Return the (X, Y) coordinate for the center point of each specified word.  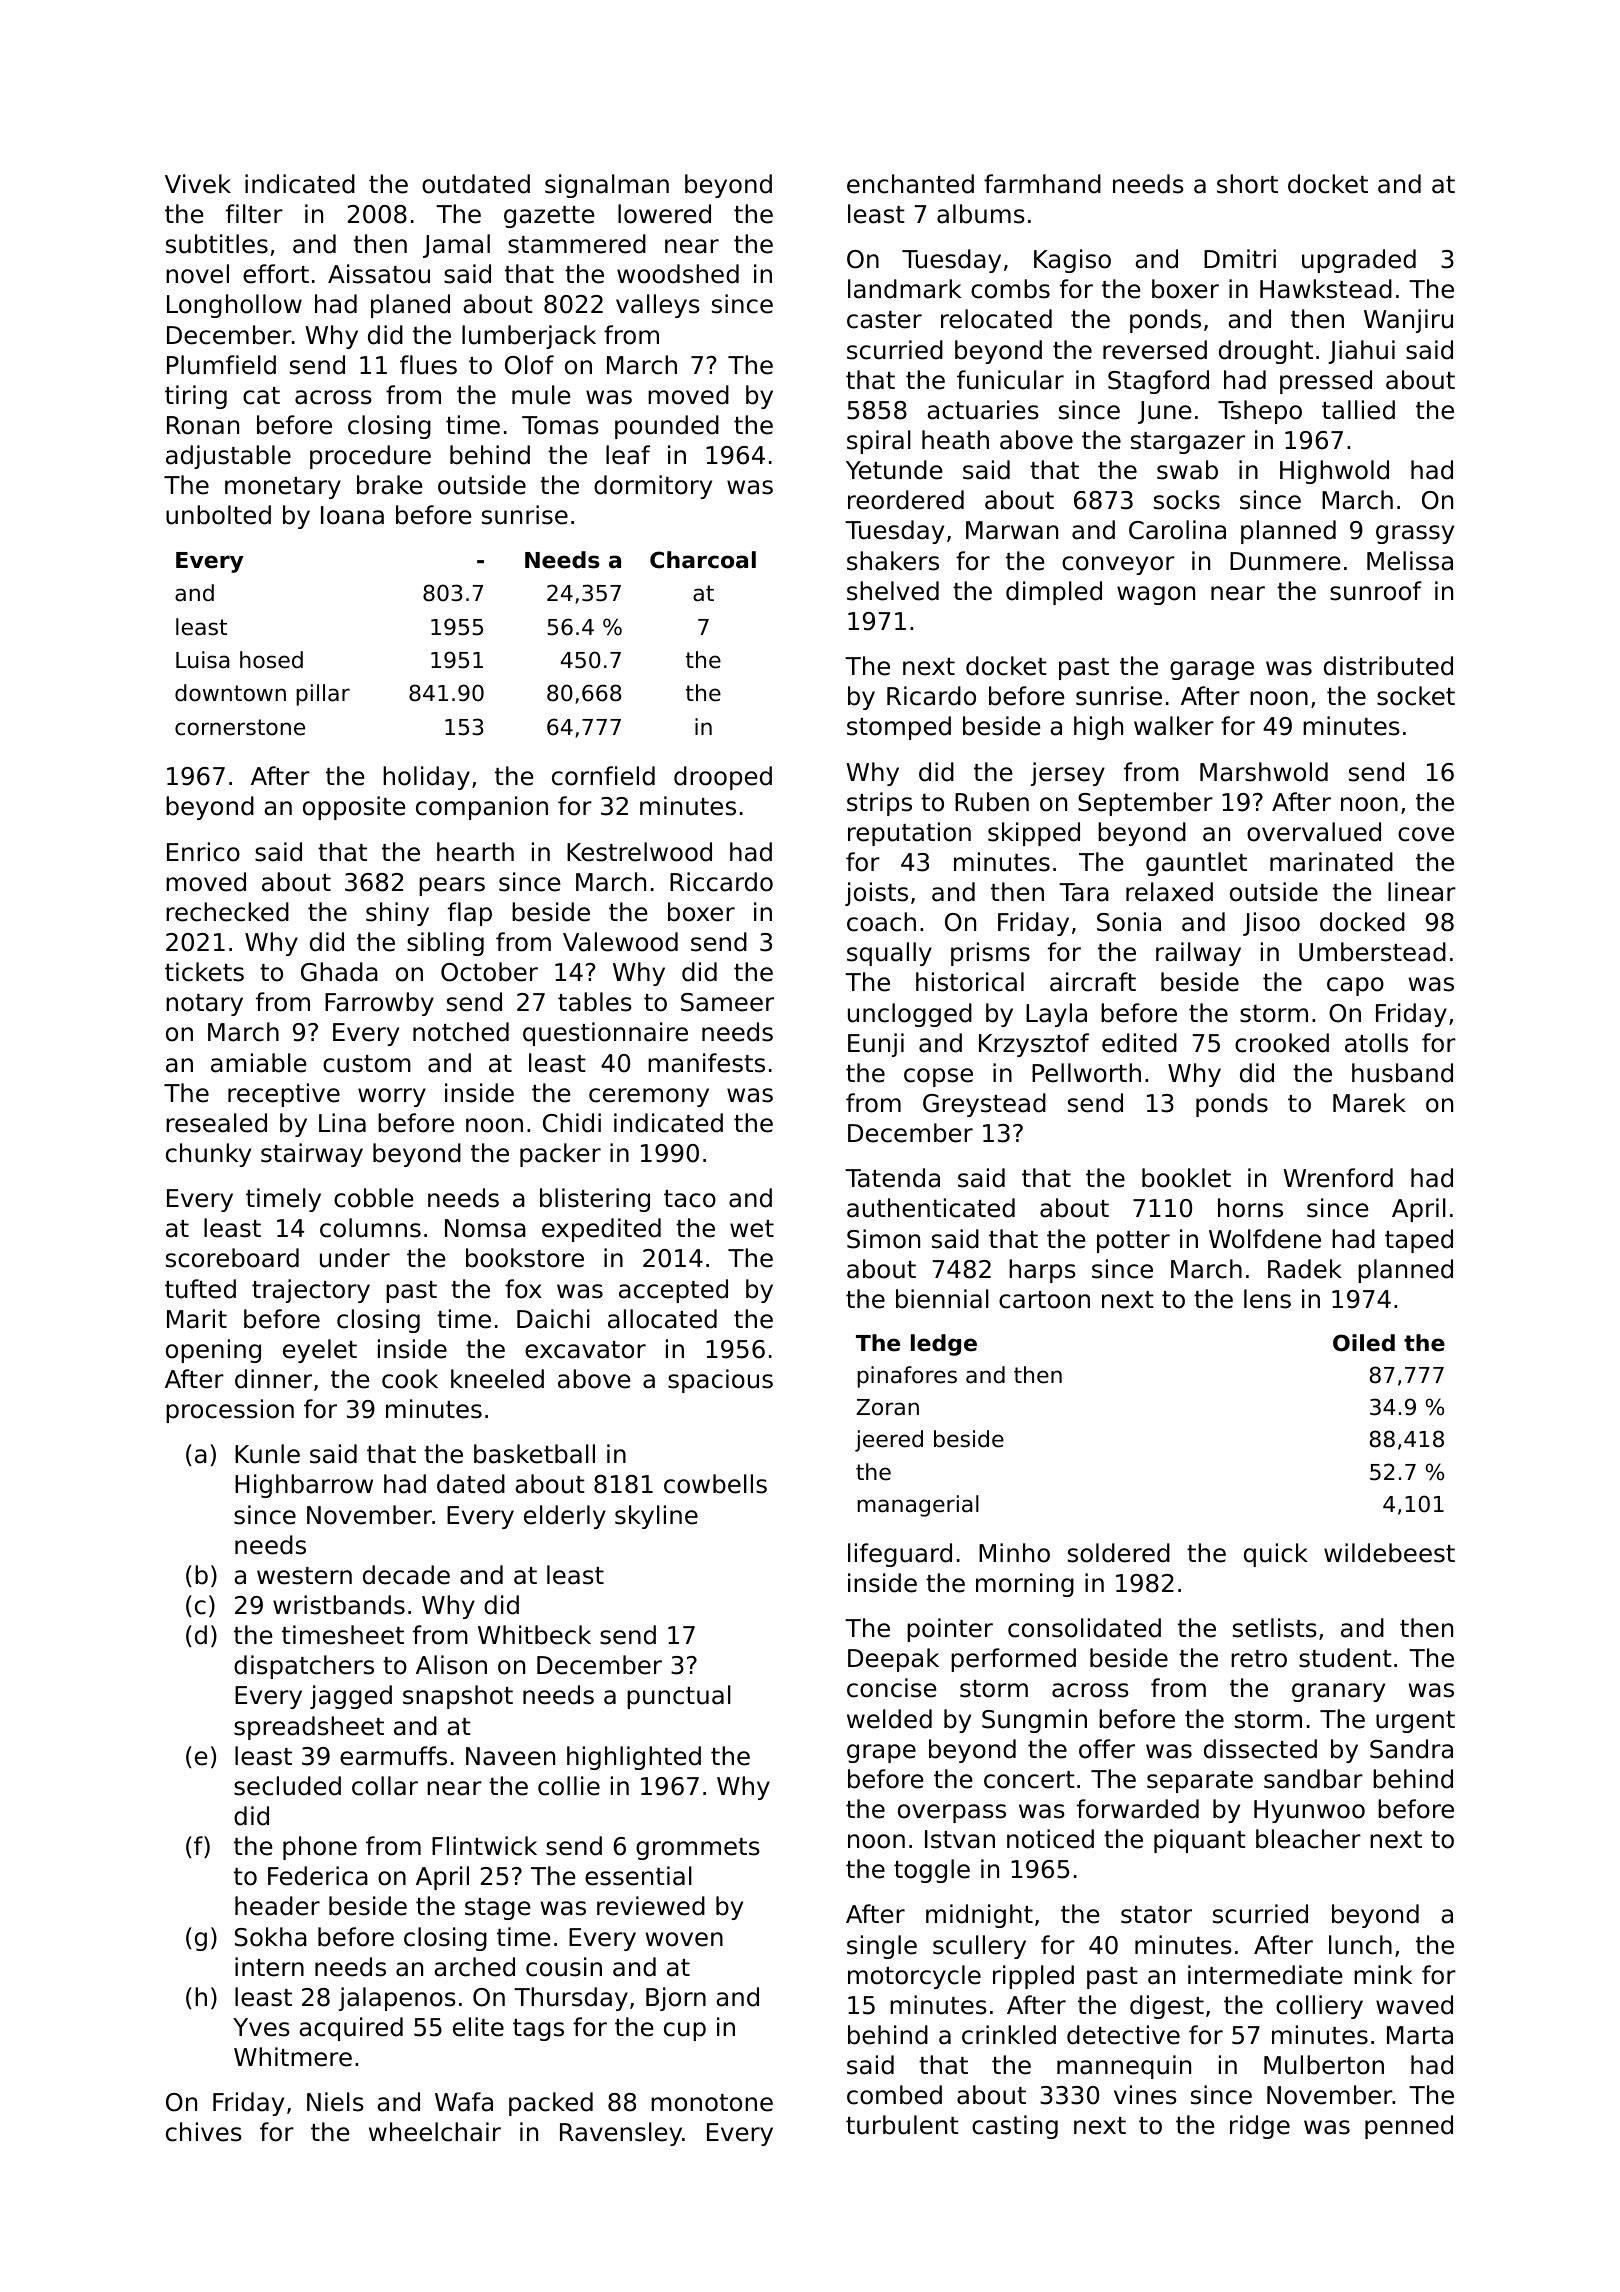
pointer (950, 1630)
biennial (942, 1299)
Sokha (271, 1937)
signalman (607, 186)
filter (254, 214)
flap (470, 914)
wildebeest (1389, 1553)
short (1247, 184)
